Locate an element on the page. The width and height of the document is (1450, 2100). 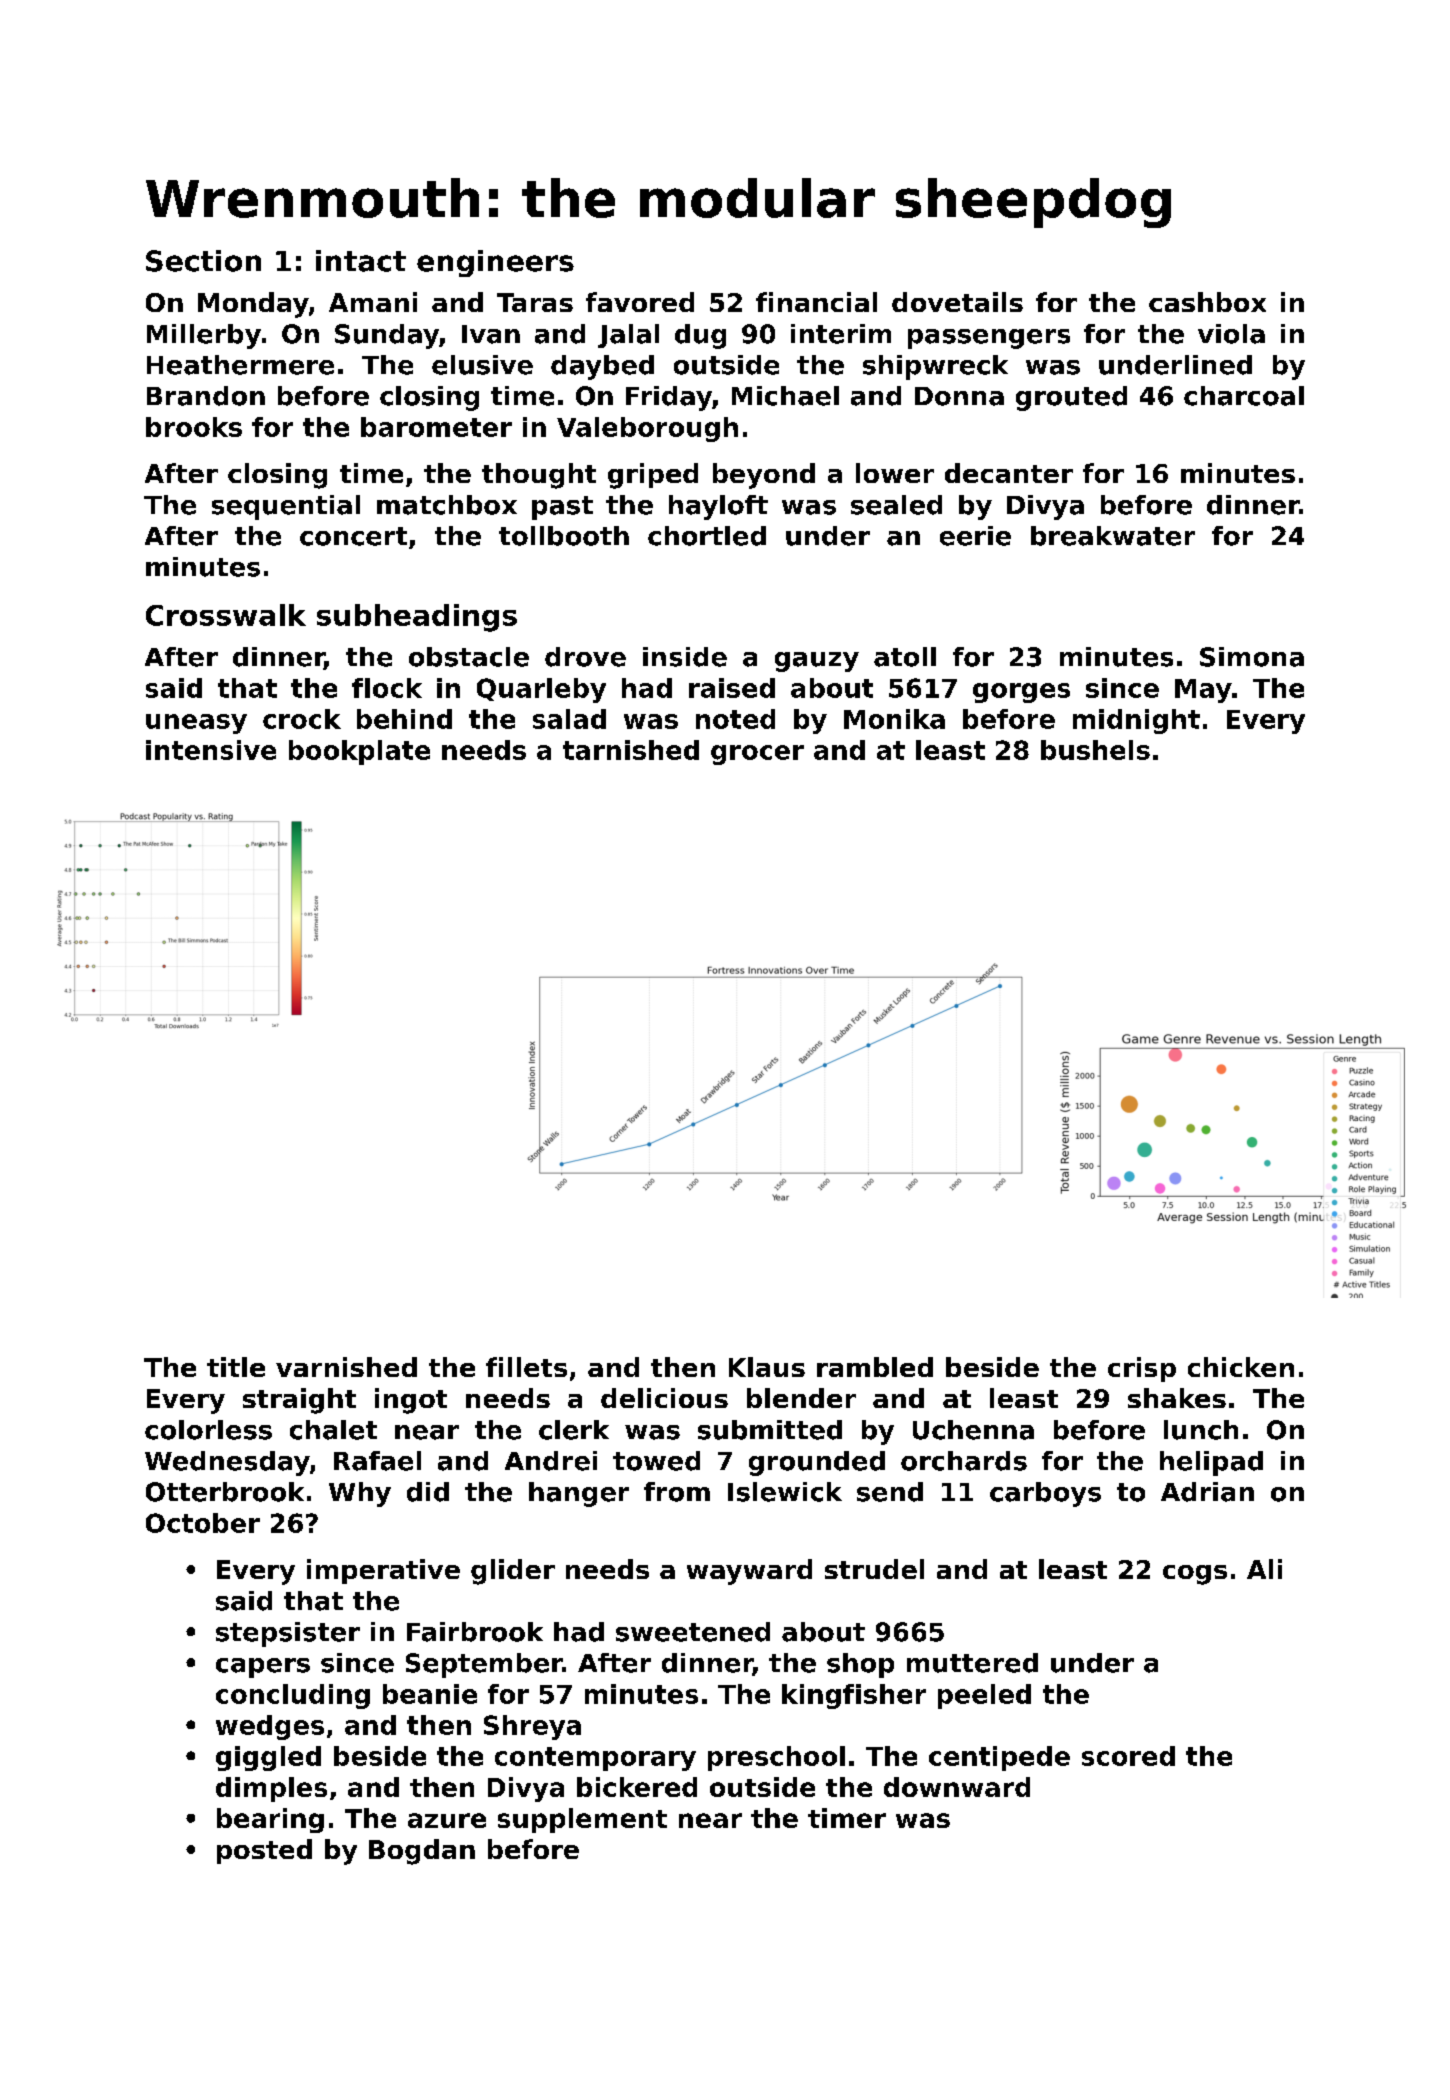
charcoal is located at coordinates (1244, 396).
